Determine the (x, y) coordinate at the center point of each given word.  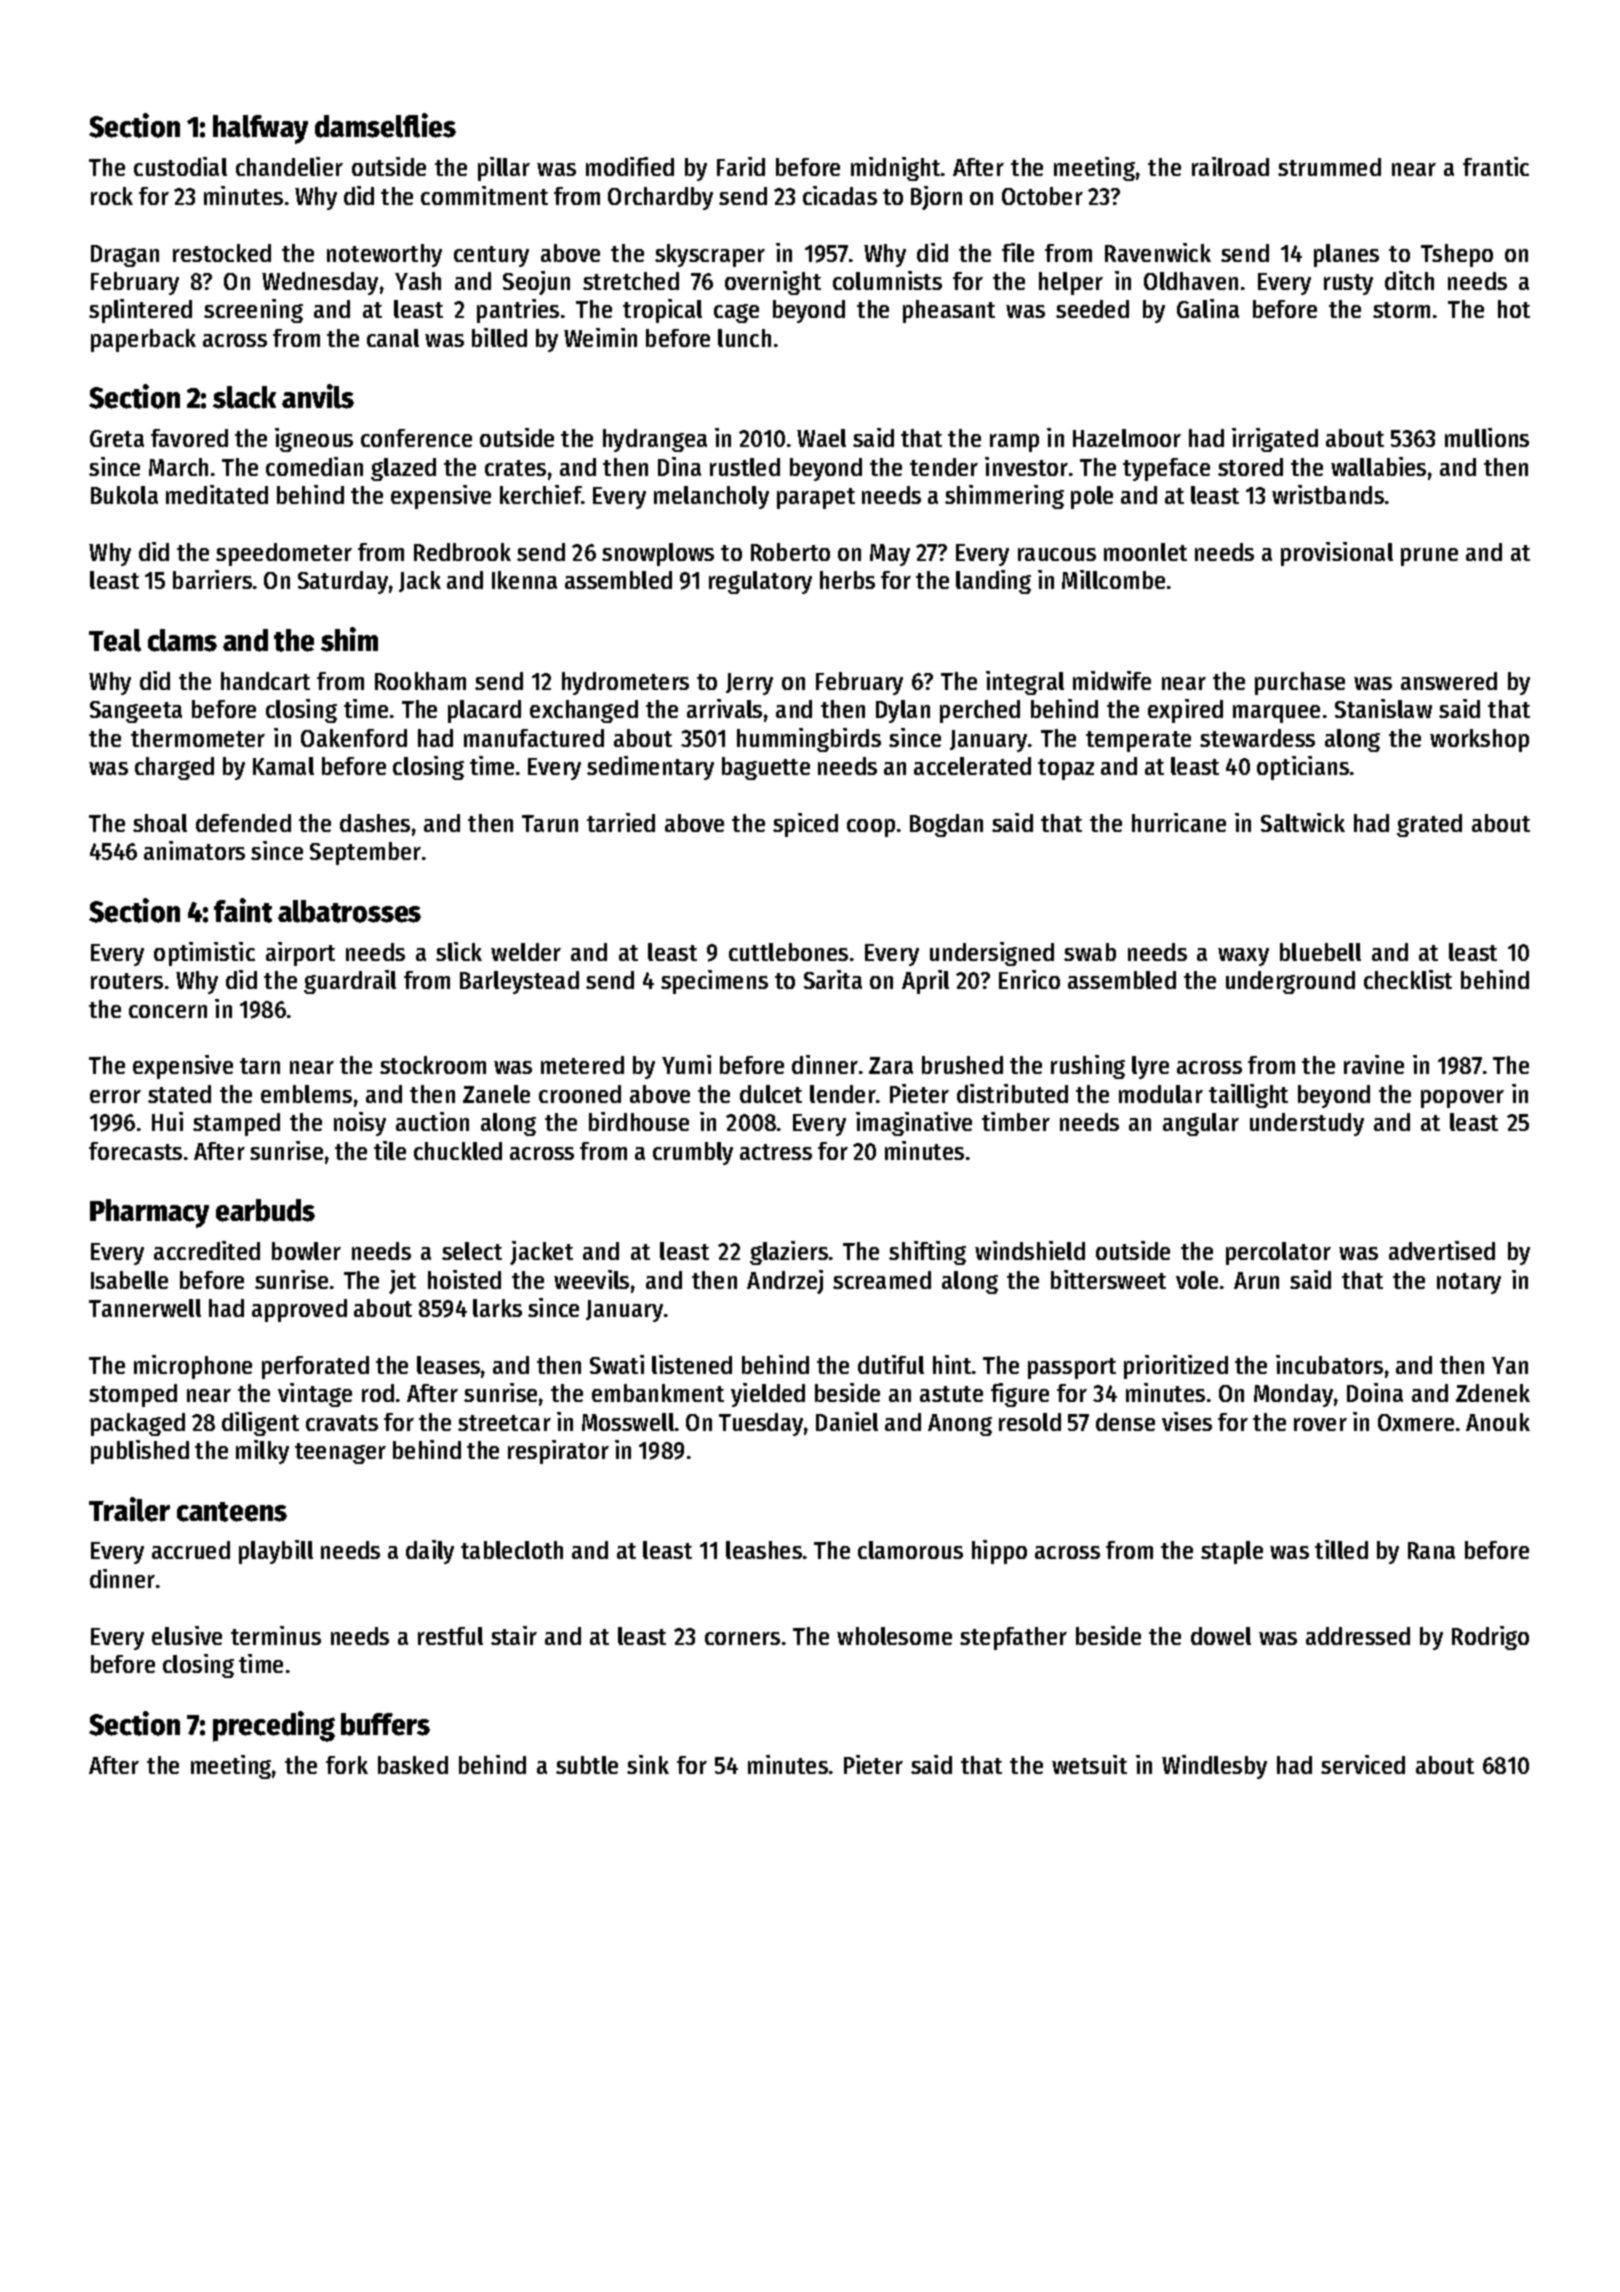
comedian (314, 466)
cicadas (840, 195)
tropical (662, 311)
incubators (1329, 1364)
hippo (999, 1552)
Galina (1208, 308)
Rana (1431, 1550)
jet (402, 1282)
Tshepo (1457, 255)
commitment (484, 195)
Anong (960, 1425)
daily (430, 1552)
